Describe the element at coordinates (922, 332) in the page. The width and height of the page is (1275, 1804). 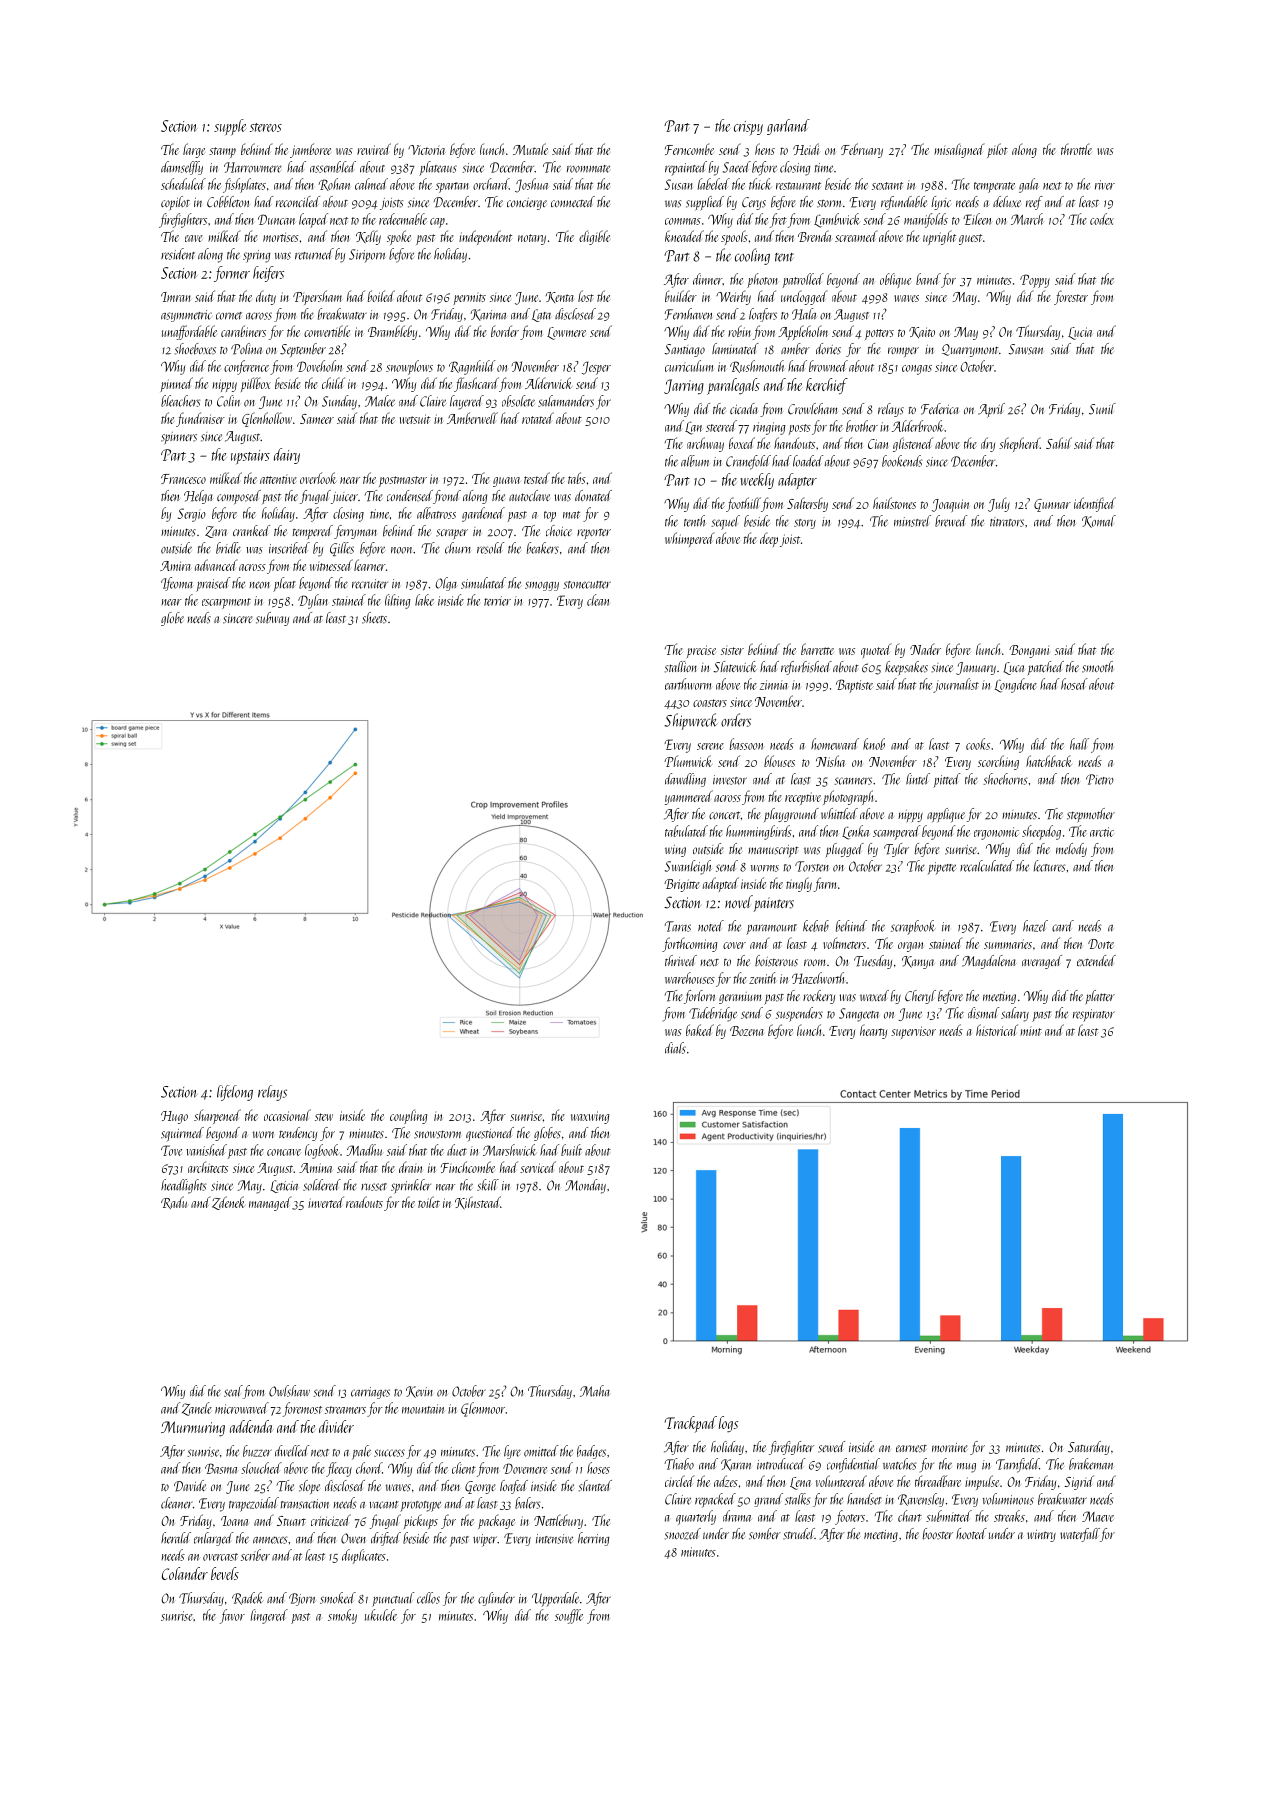
I see `Kaito` at that location.
